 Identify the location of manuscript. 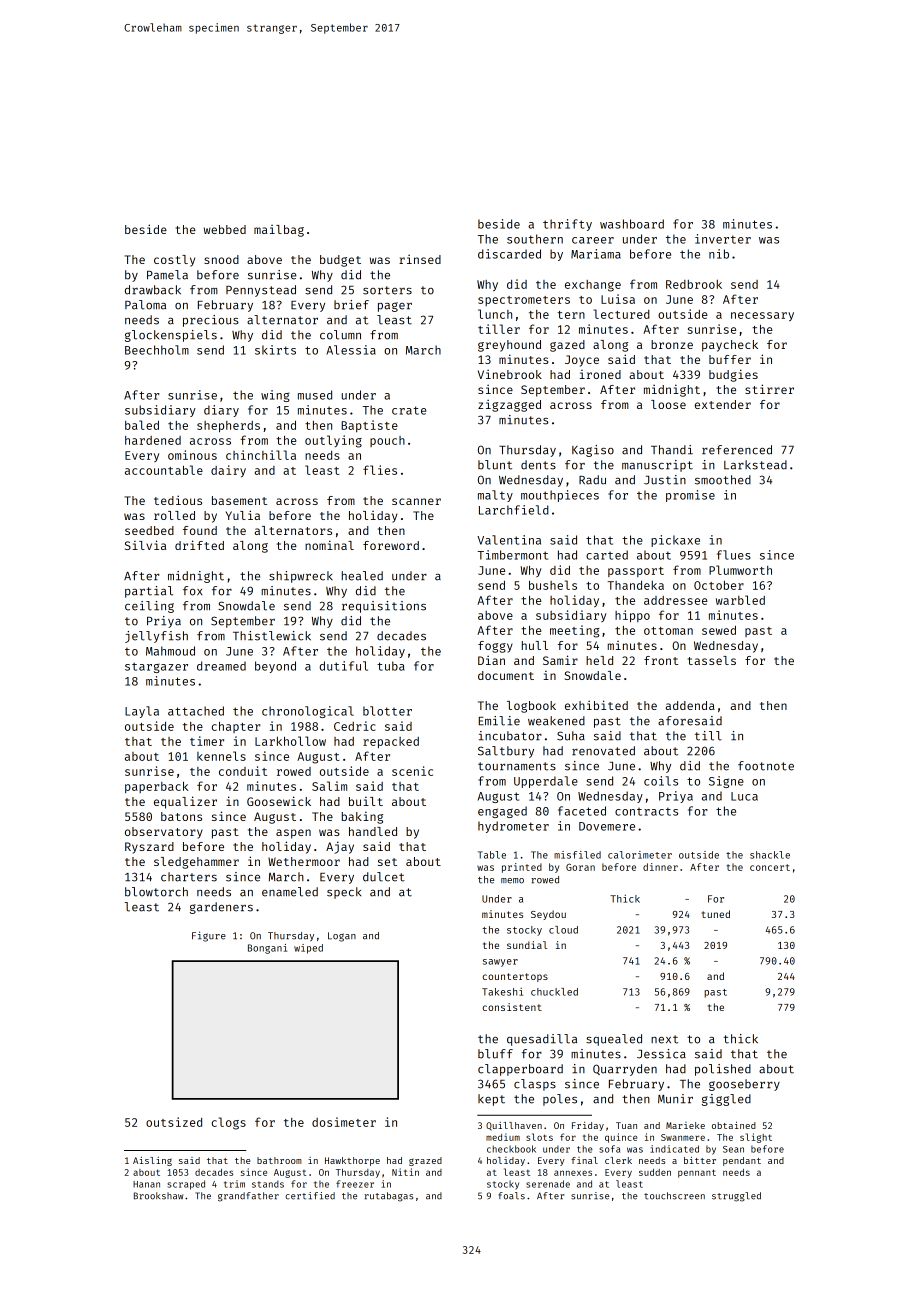
(657, 466).
